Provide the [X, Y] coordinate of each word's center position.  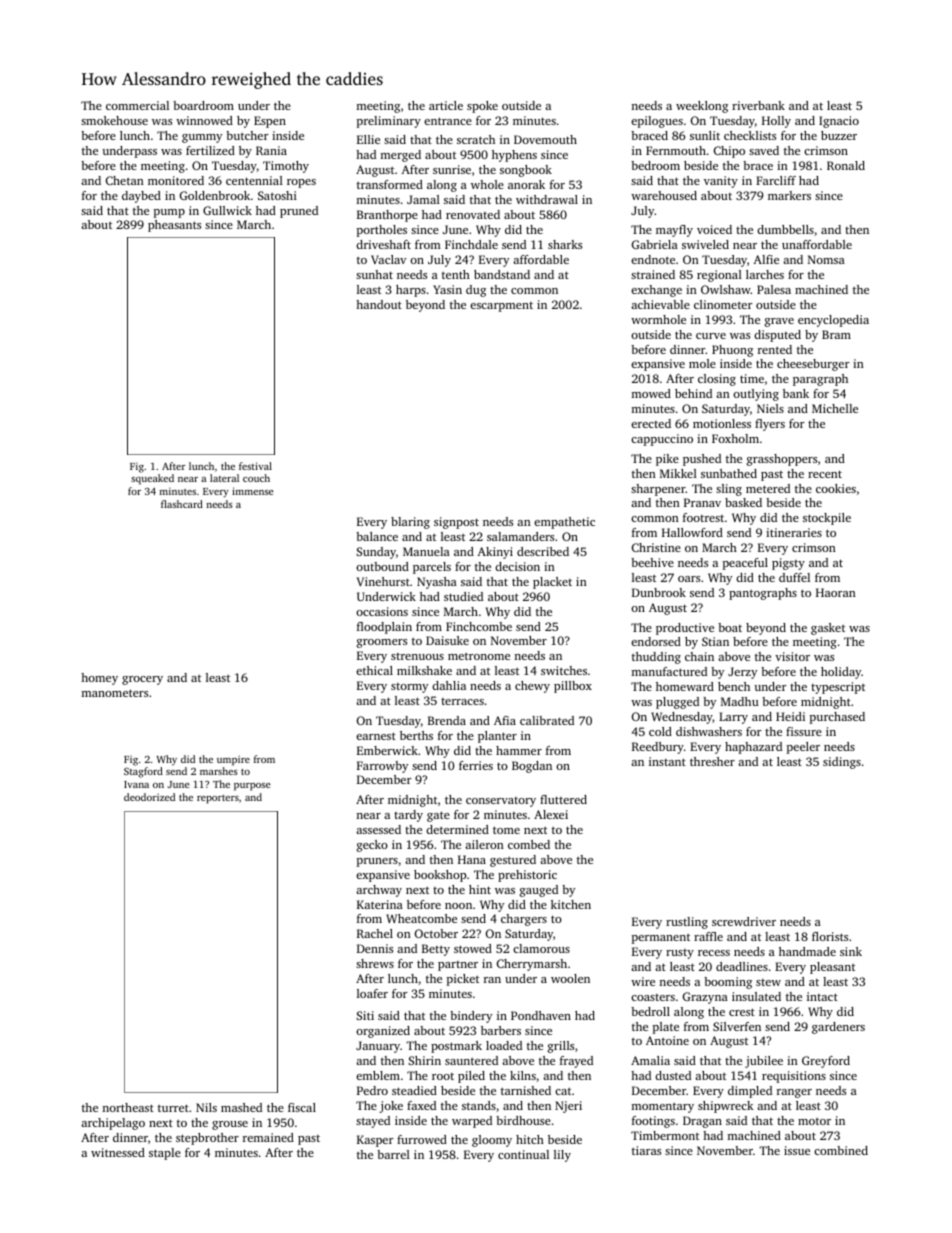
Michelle [835, 408]
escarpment [501, 307]
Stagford [143, 772]
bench [734, 686]
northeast [128, 1107]
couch [256, 478]
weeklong [702, 107]
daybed [141, 197]
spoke [482, 107]
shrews [375, 963]
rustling [687, 923]
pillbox [573, 687]
